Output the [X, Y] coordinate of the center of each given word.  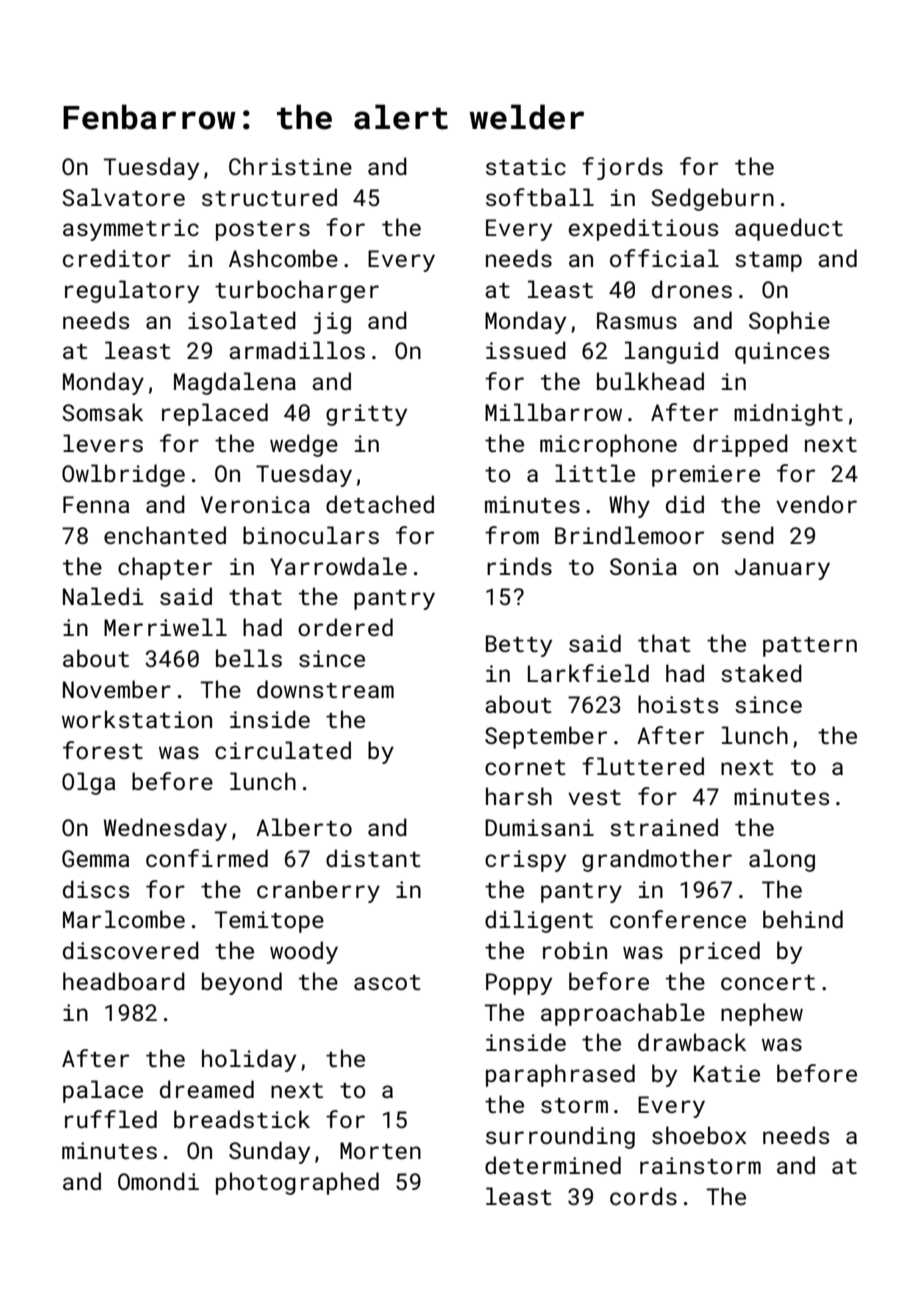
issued [526, 350]
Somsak [102, 412]
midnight [788, 414]
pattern [810, 647]
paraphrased [560, 1075]
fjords [622, 168]
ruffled [111, 1119]
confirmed [207, 858]
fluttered [643, 766]
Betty [519, 646]
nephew [762, 1014]
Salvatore [123, 197]
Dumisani [539, 827]
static [526, 166]
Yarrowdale [338, 566]
